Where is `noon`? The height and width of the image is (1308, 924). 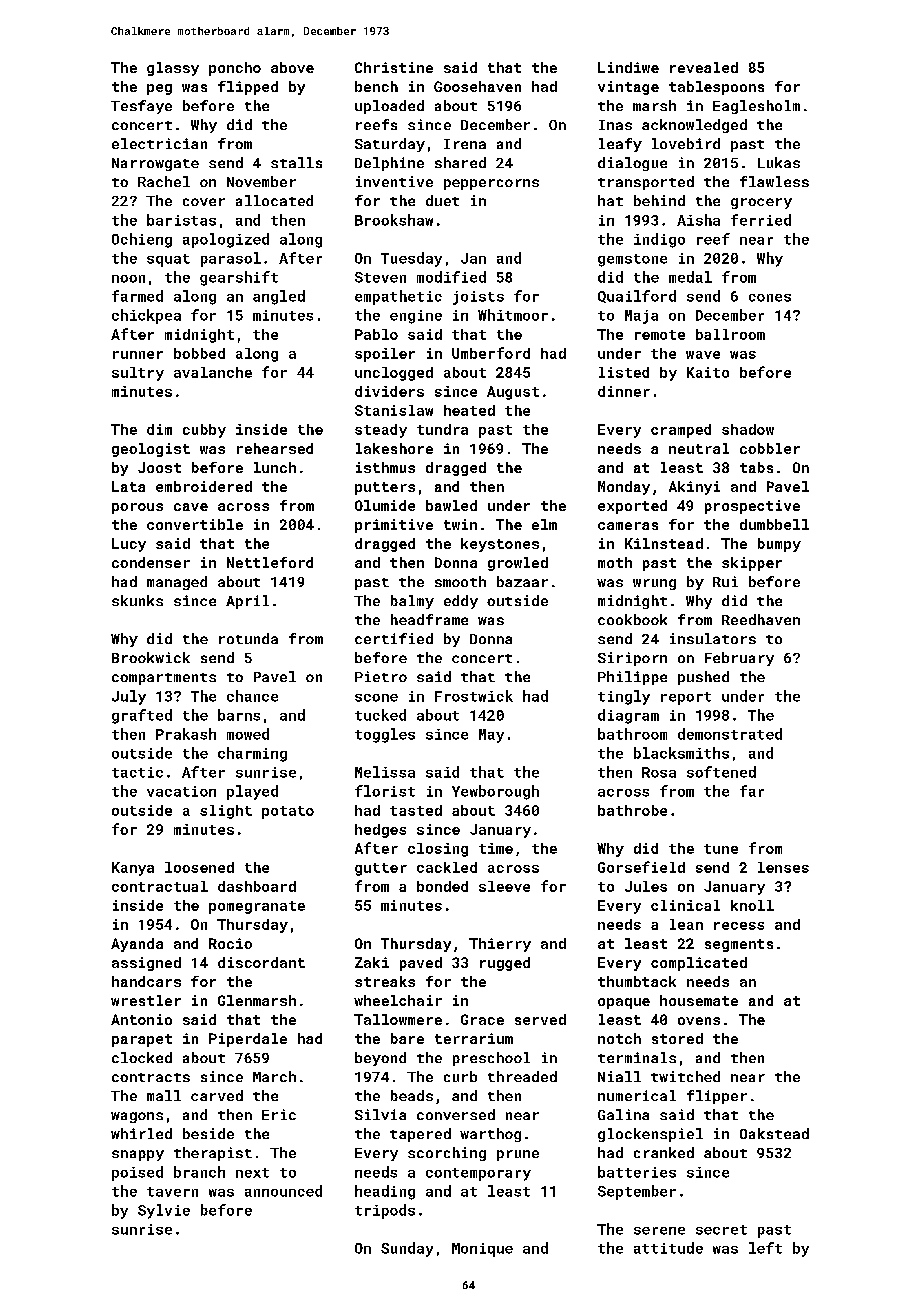 noon is located at coordinates (128, 279).
